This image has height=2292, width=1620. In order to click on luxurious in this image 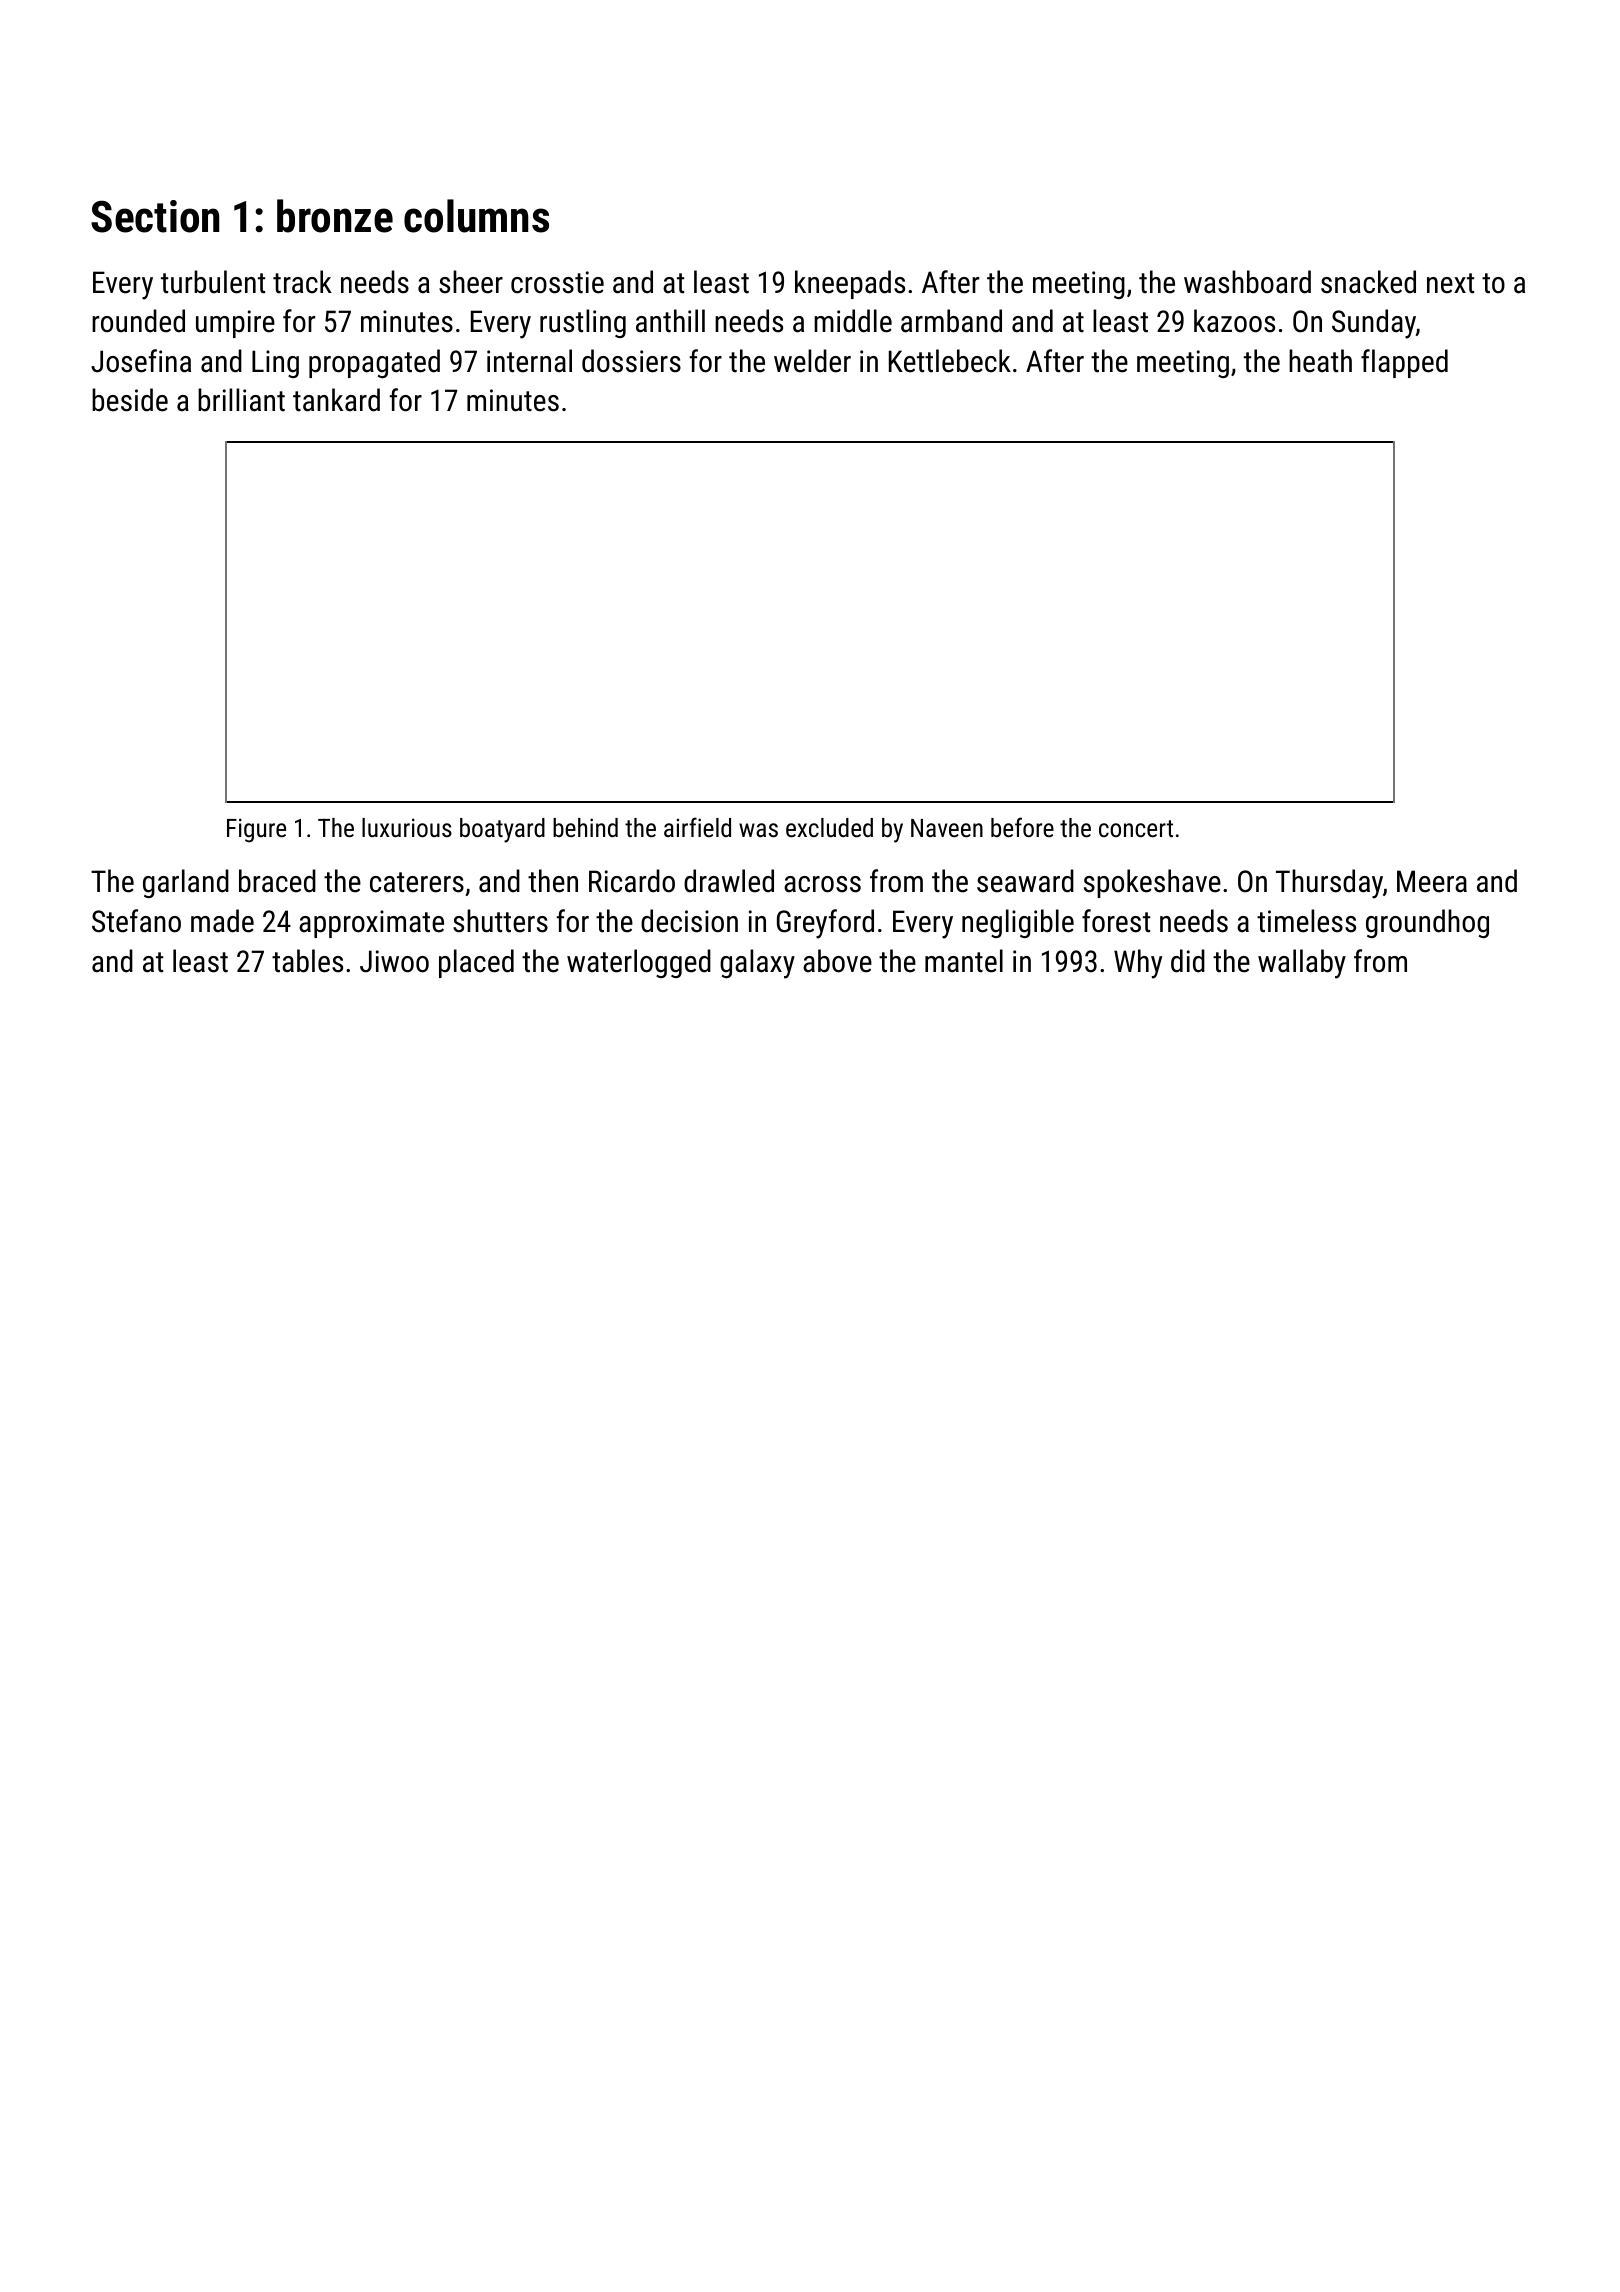, I will do `click(407, 827)`.
